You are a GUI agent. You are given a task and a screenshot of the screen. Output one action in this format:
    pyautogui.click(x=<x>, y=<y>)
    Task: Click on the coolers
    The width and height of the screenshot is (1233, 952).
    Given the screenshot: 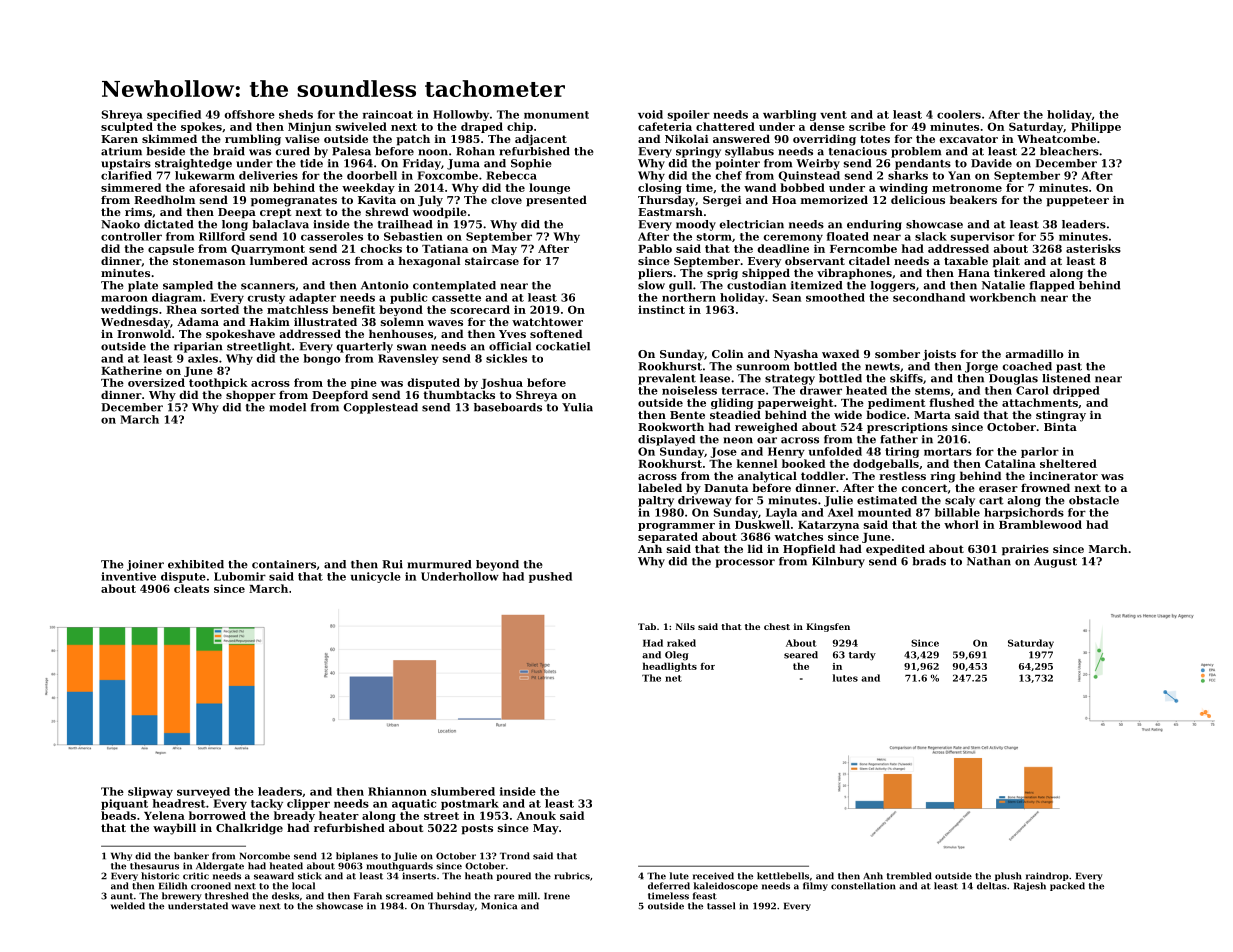 What is the action you would take?
    pyautogui.click(x=959, y=114)
